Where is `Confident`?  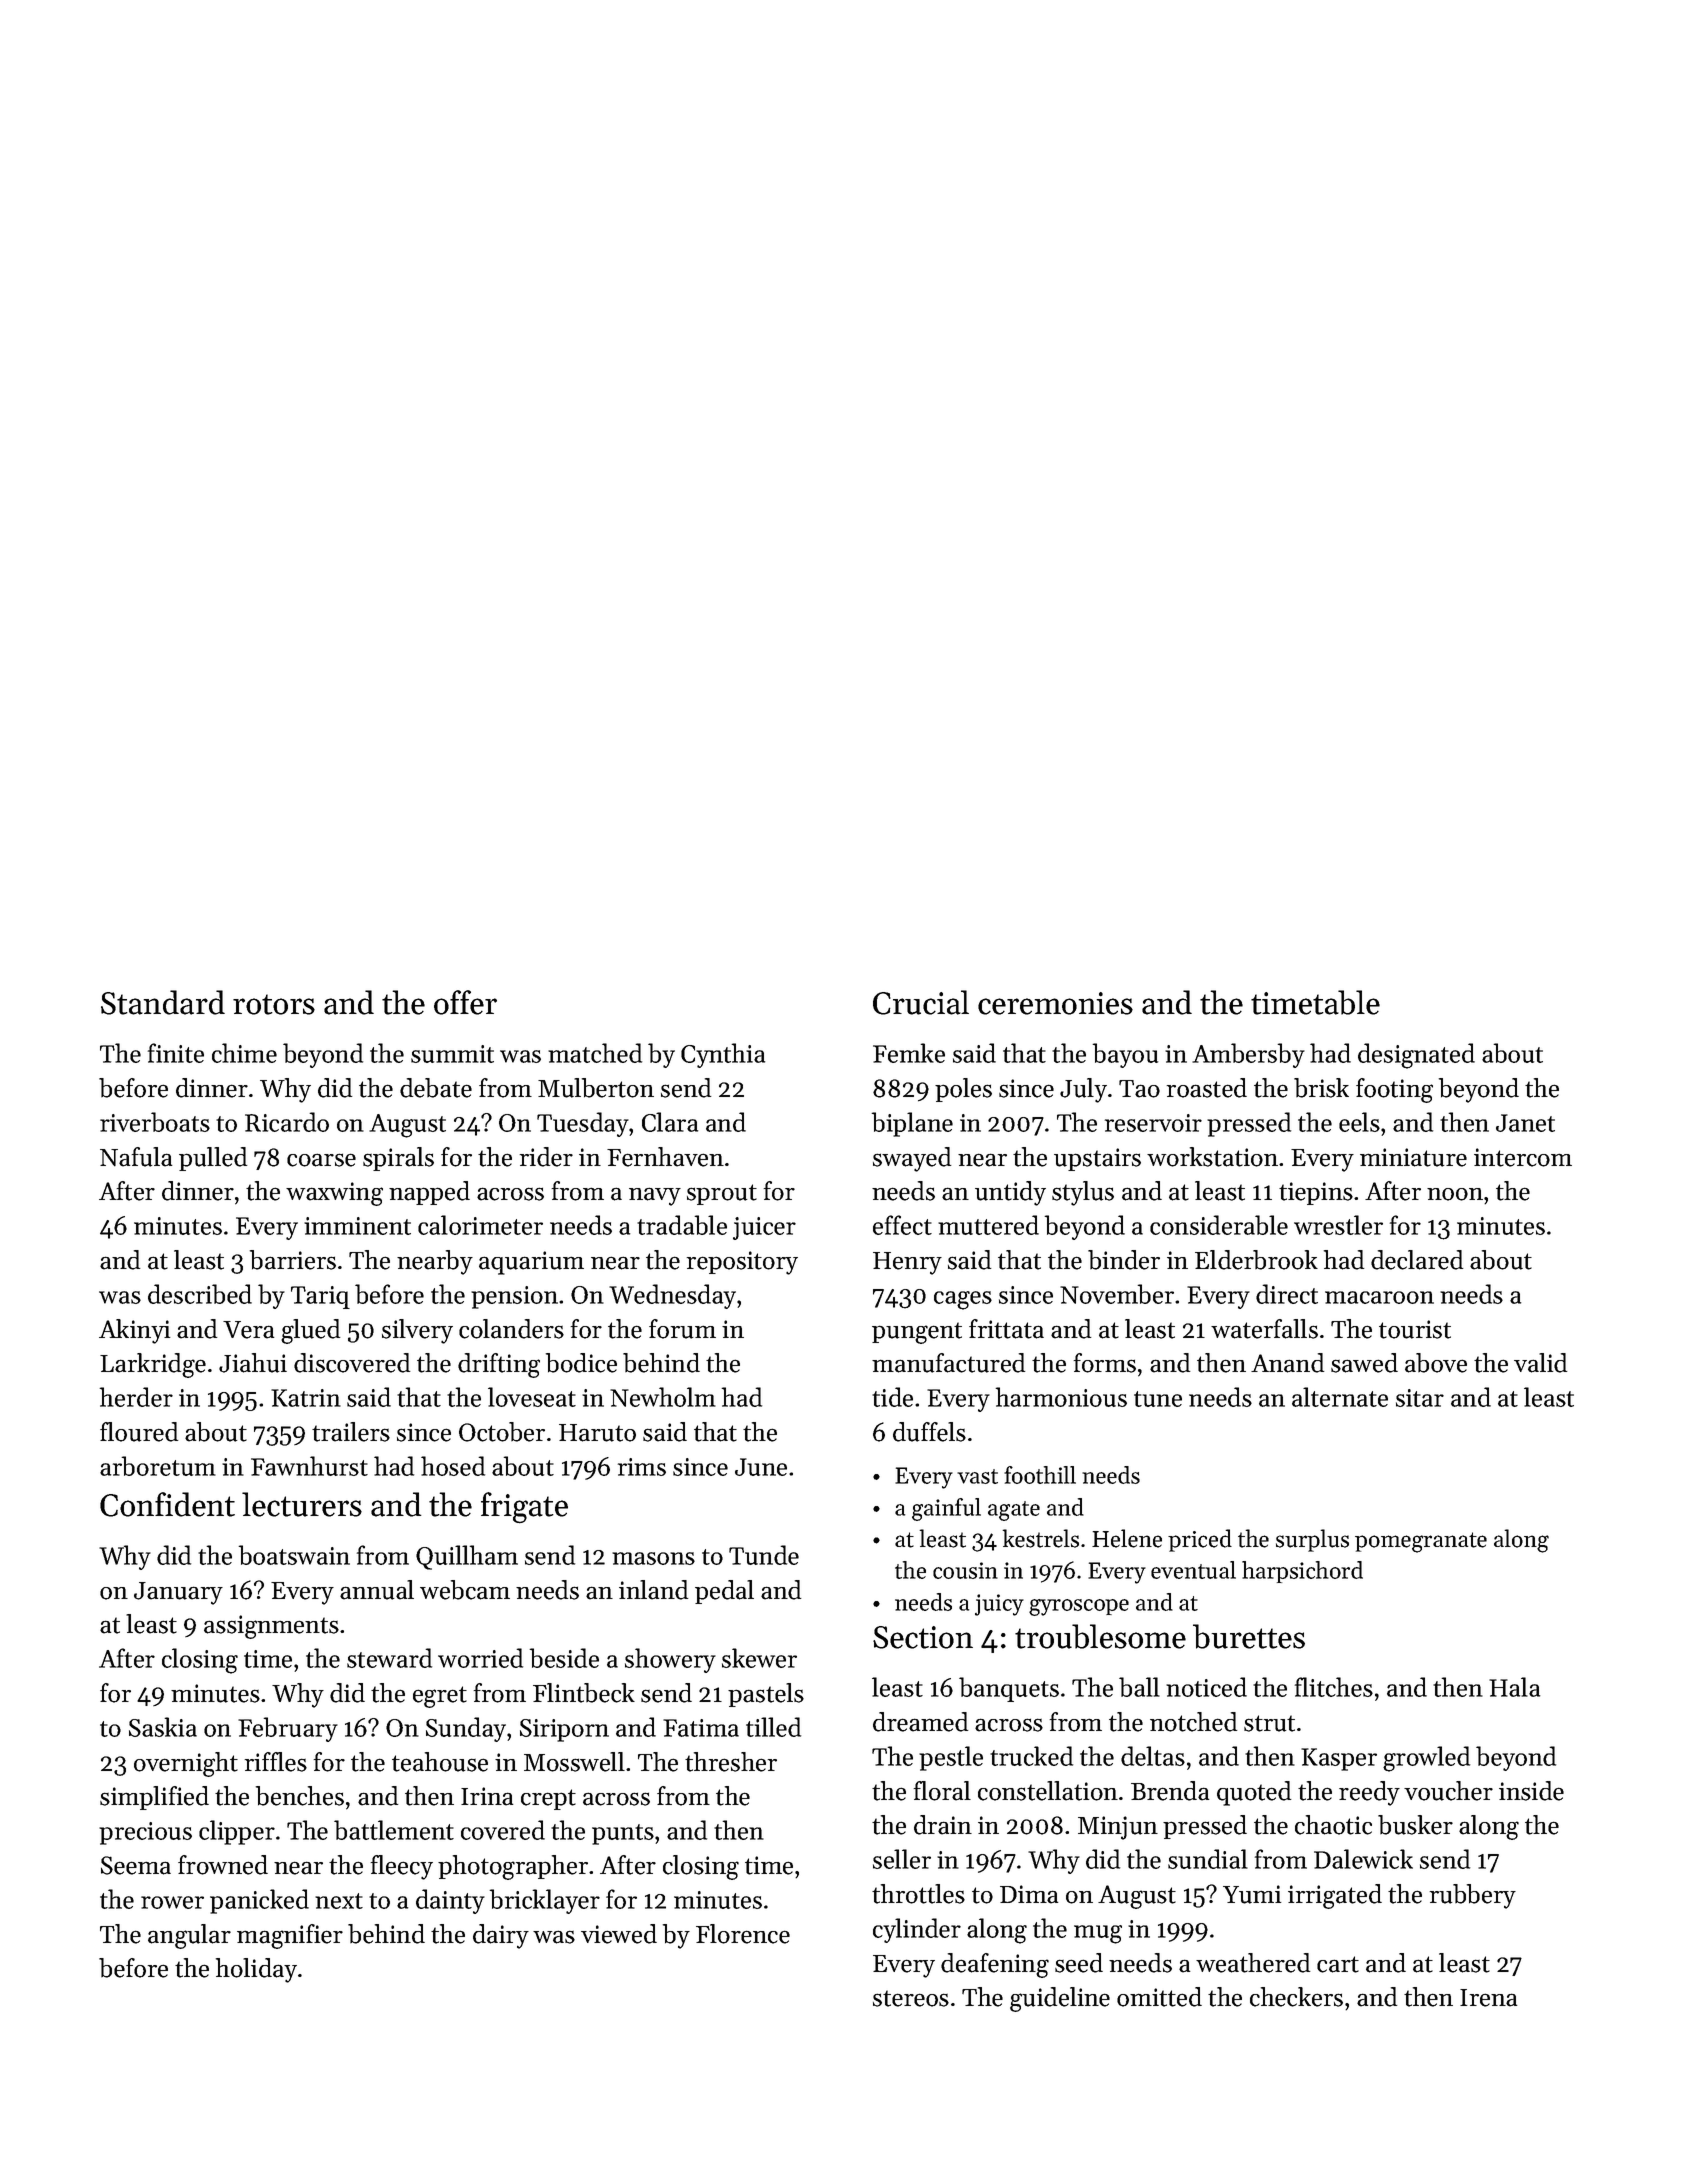
Confident is located at coordinates (167, 1504).
